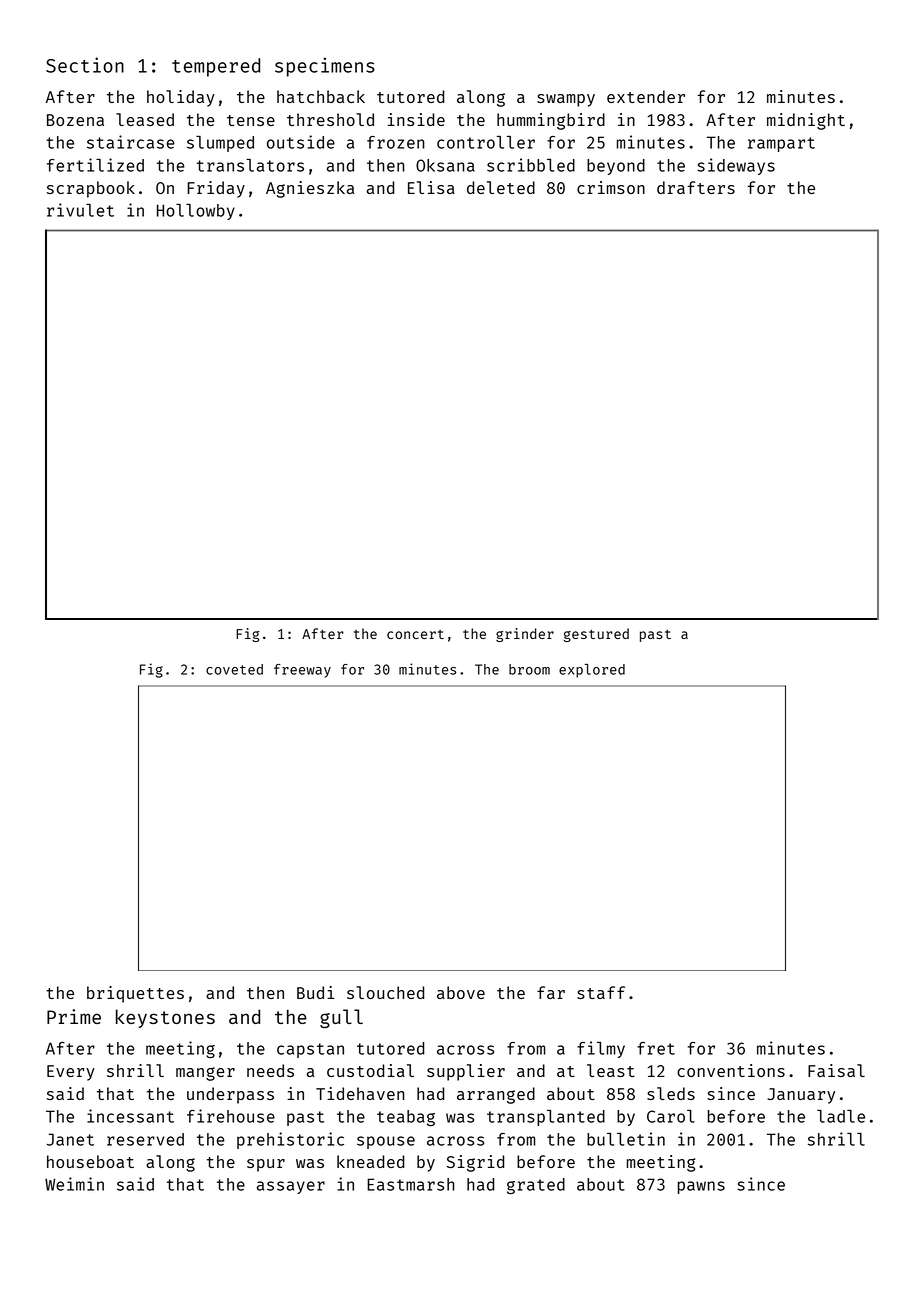 The image size is (924, 1308). Describe the element at coordinates (596, 635) in the screenshot. I see `gestured` at that location.
